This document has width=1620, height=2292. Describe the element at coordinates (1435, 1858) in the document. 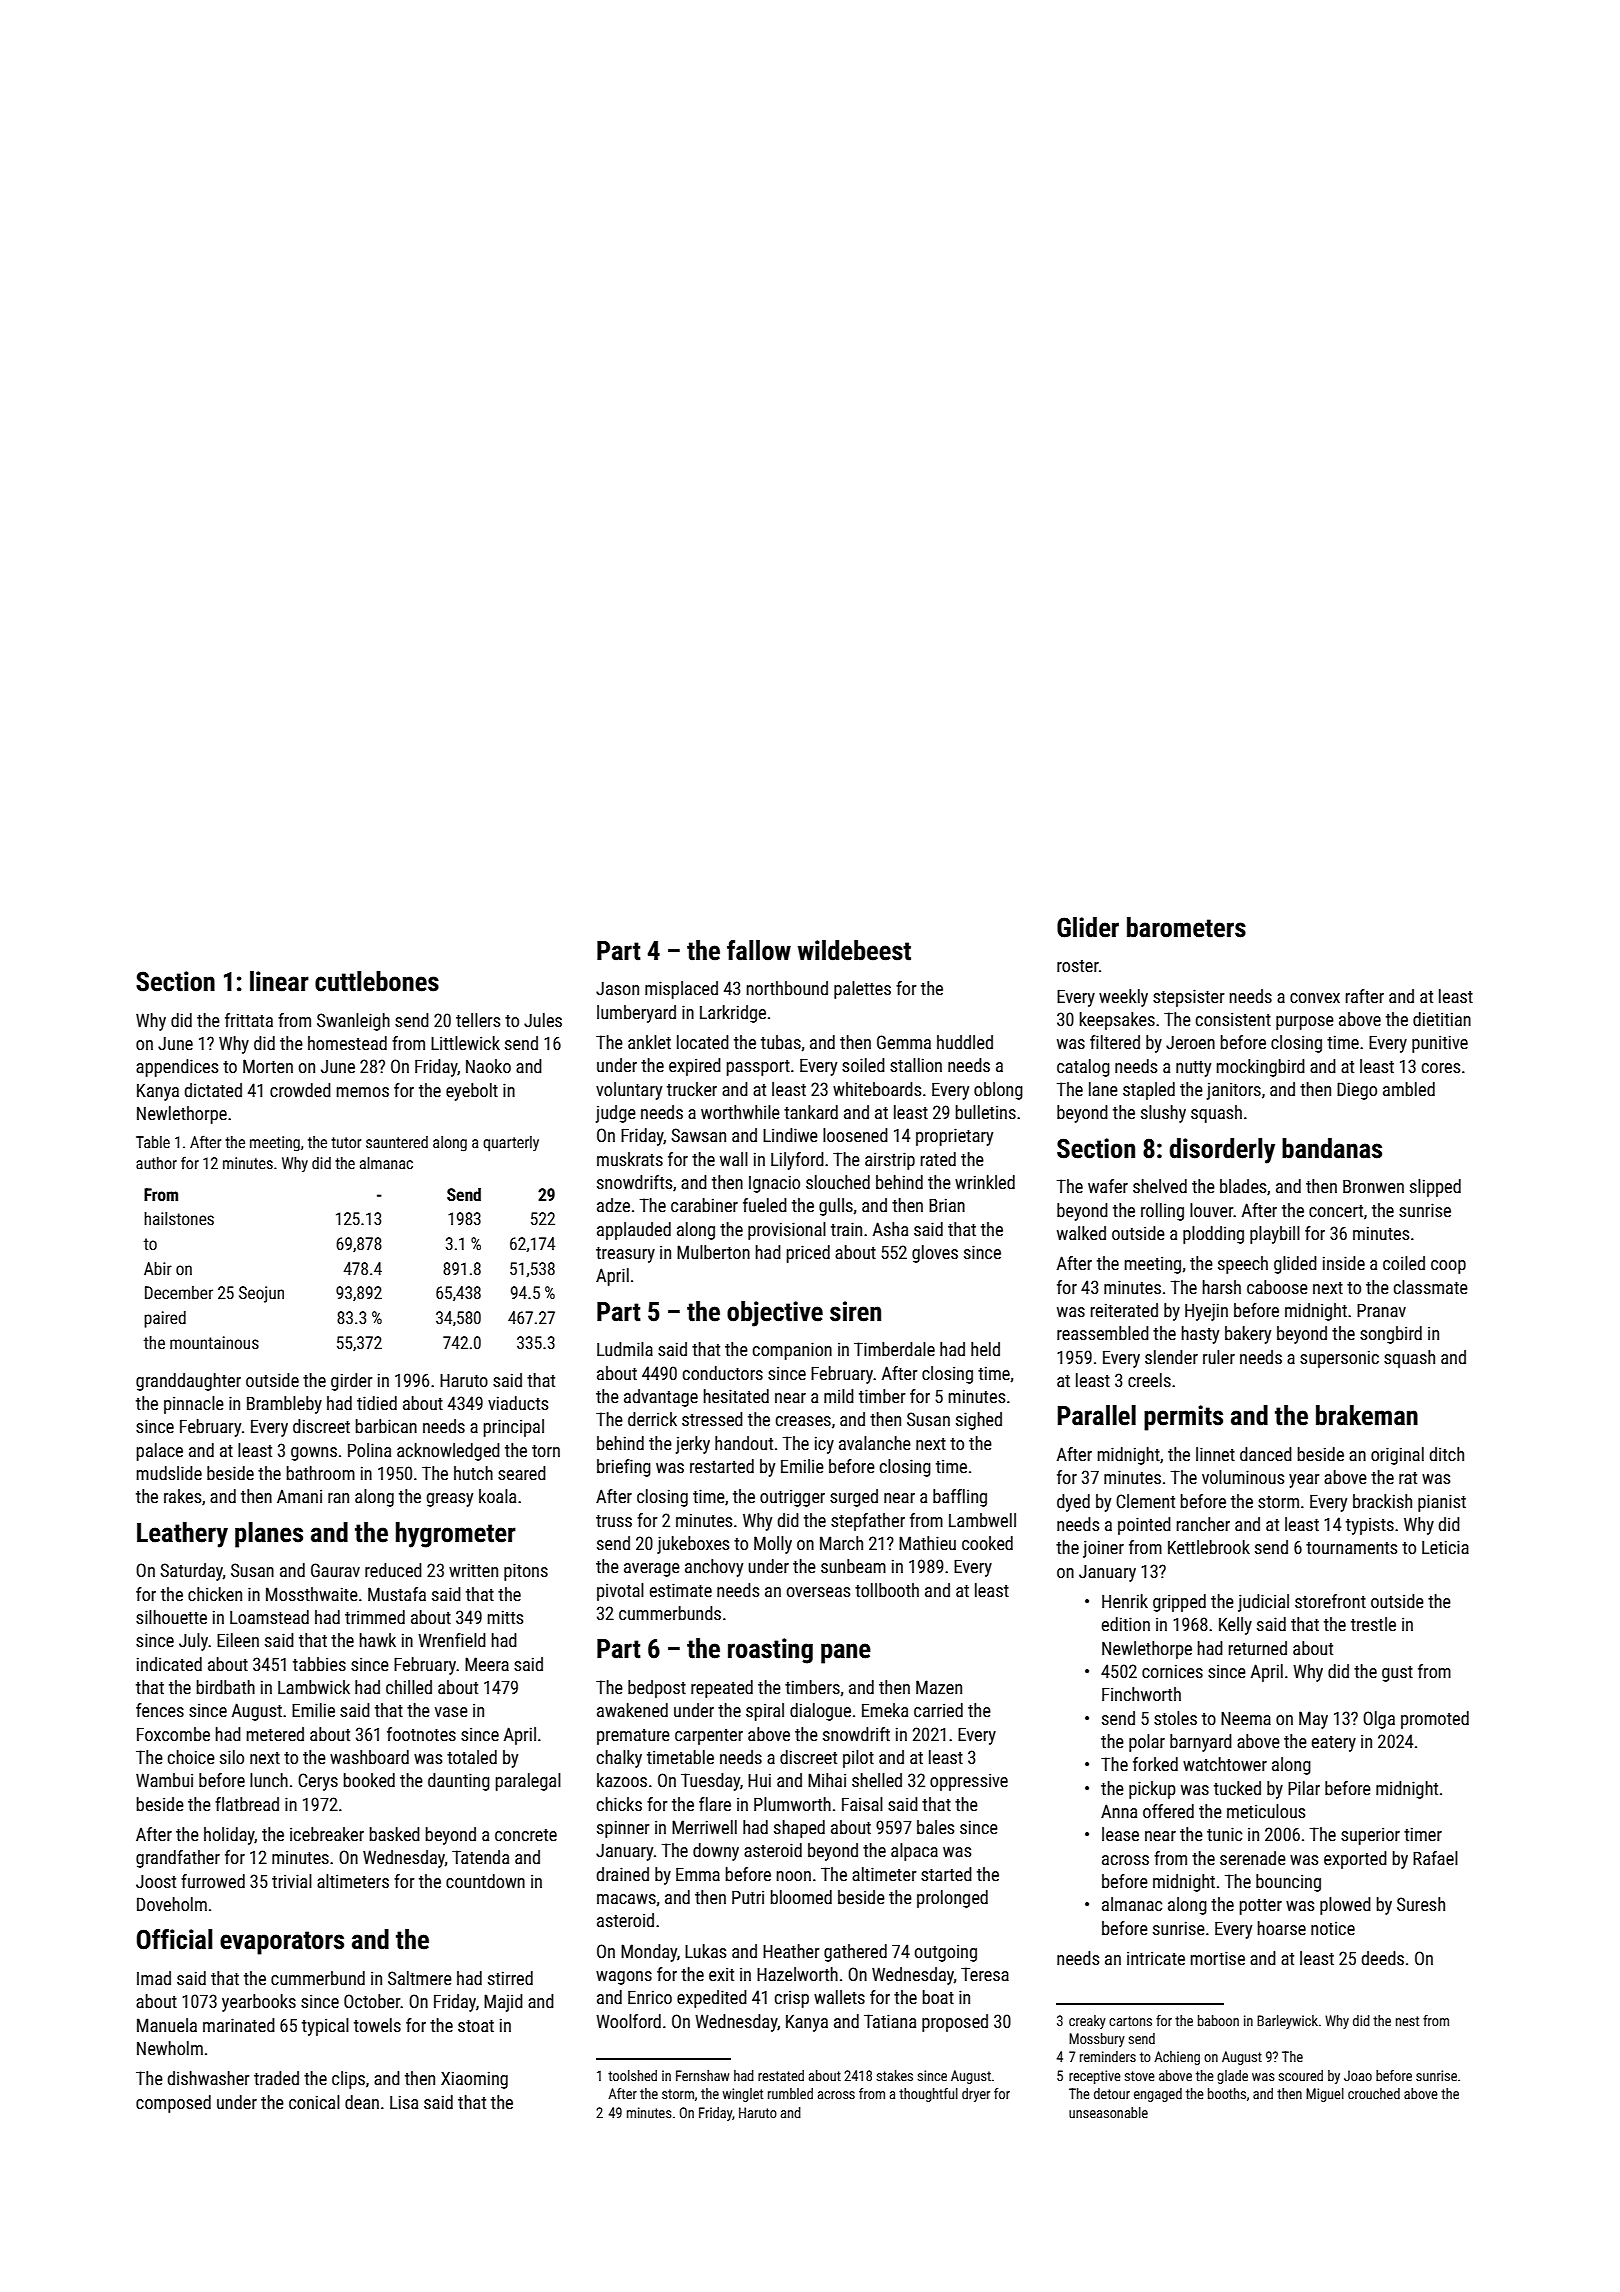

I see `Rafael` at that location.
